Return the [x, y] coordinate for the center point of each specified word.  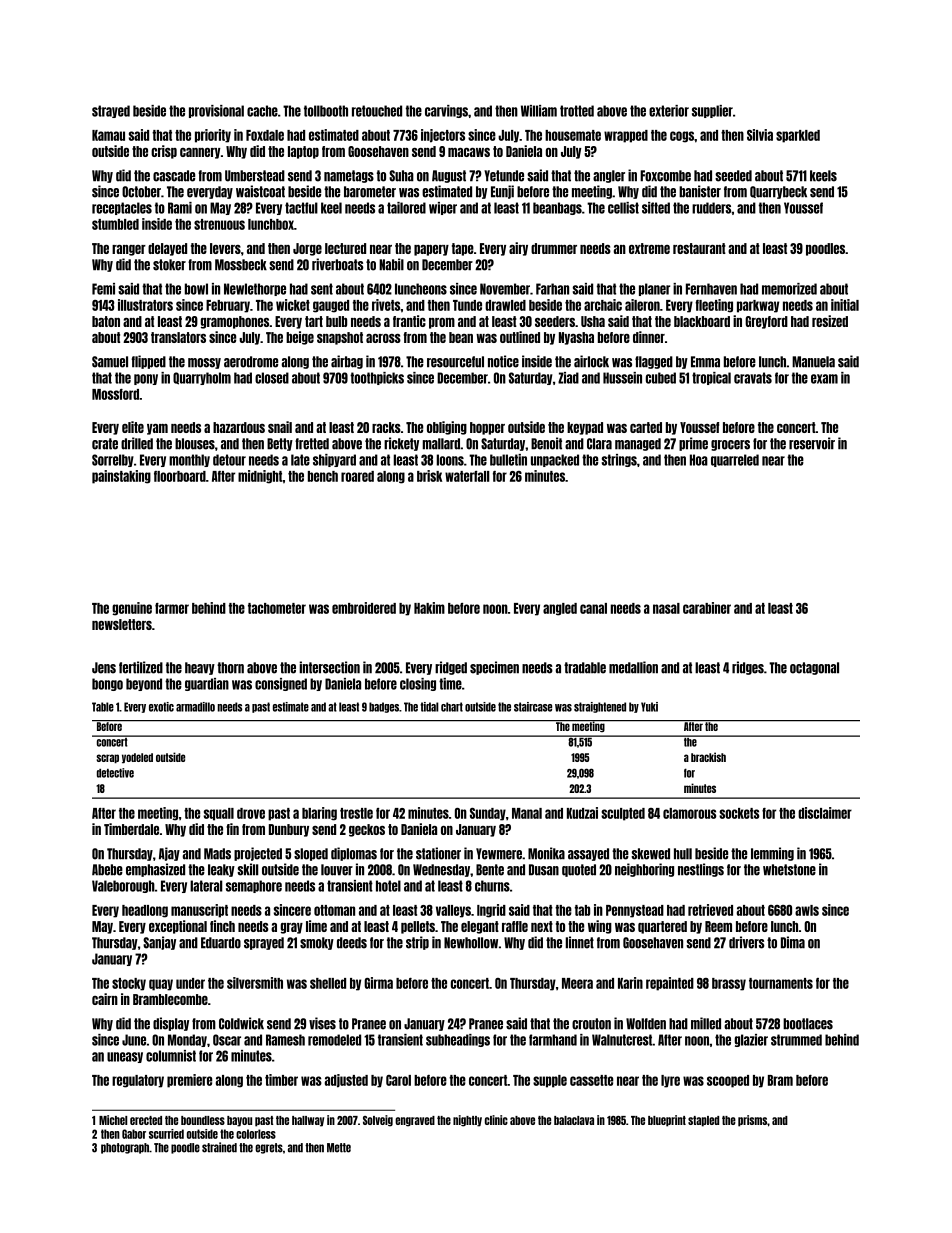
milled [706, 1023]
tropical [711, 378]
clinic [496, 1120]
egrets [269, 1148]
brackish [708, 757]
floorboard [180, 476]
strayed [111, 111]
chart [452, 707]
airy [518, 249]
